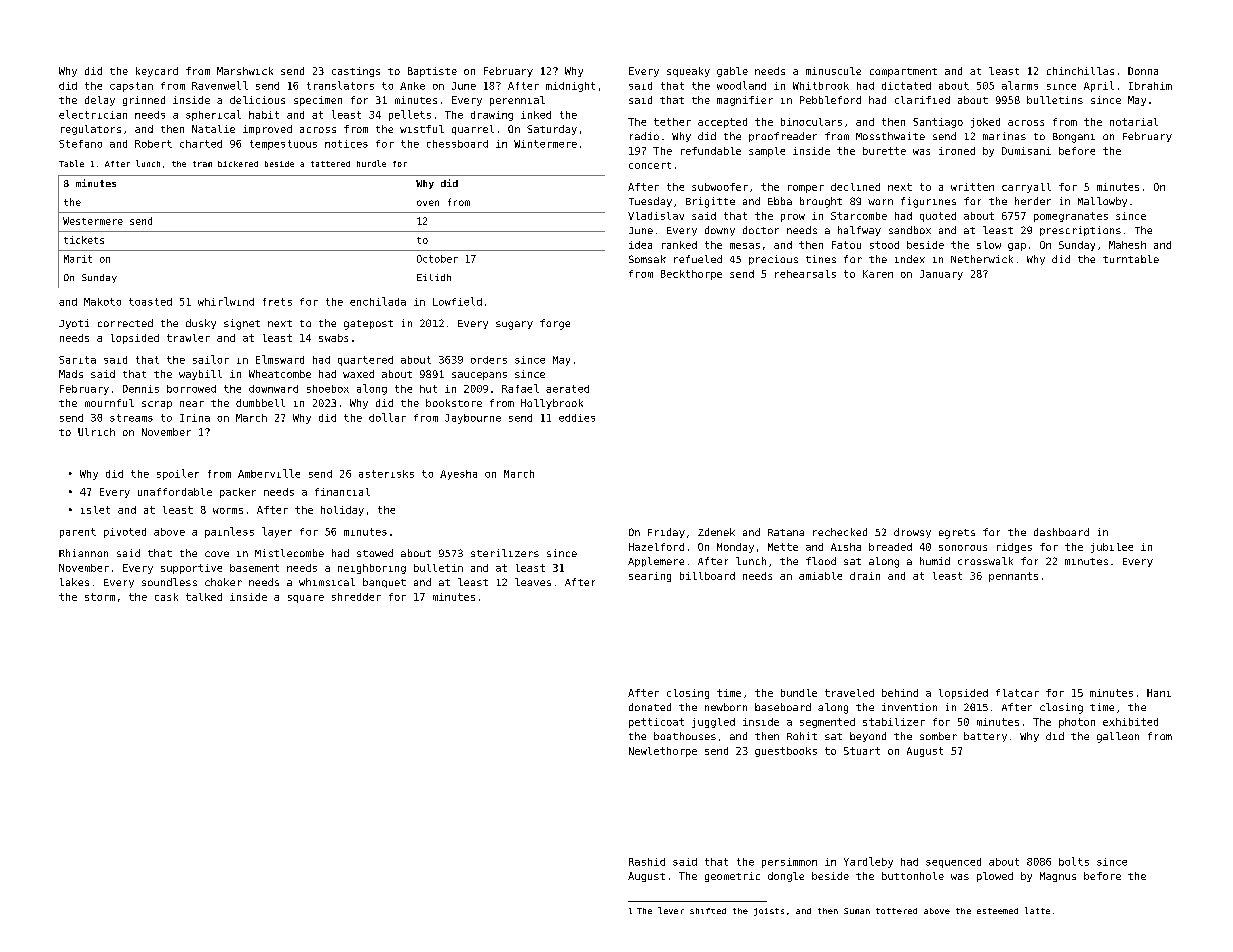 The image size is (1233, 952). I want to click on pomegranates, so click(1071, 217).
